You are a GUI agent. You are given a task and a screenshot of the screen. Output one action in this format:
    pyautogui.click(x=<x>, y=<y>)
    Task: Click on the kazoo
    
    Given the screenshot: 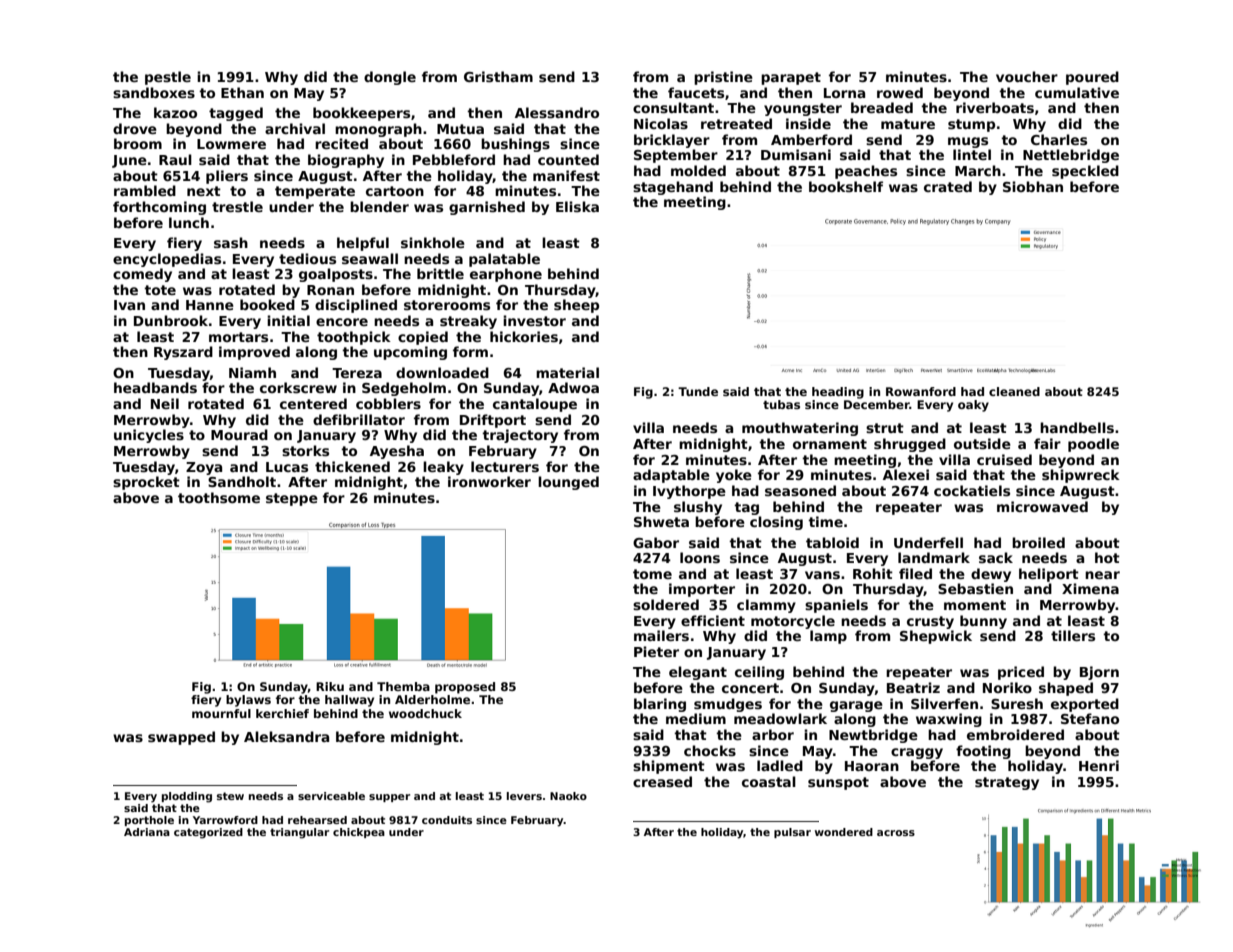 What is the action you would take?
    pyautogui.click(x=175, y=112)
